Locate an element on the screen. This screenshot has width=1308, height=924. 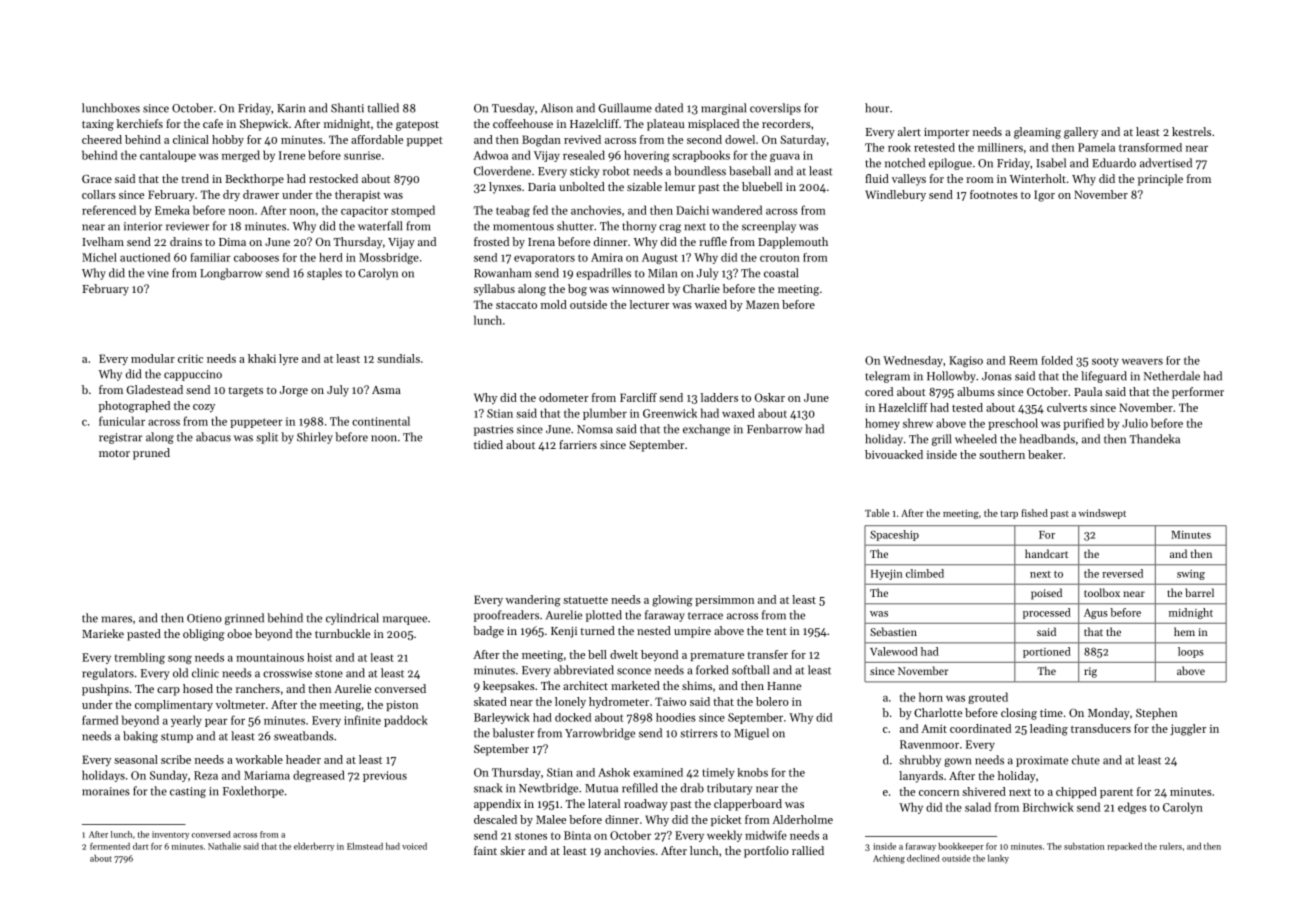
inventory is located at coordinates (170, 835).
